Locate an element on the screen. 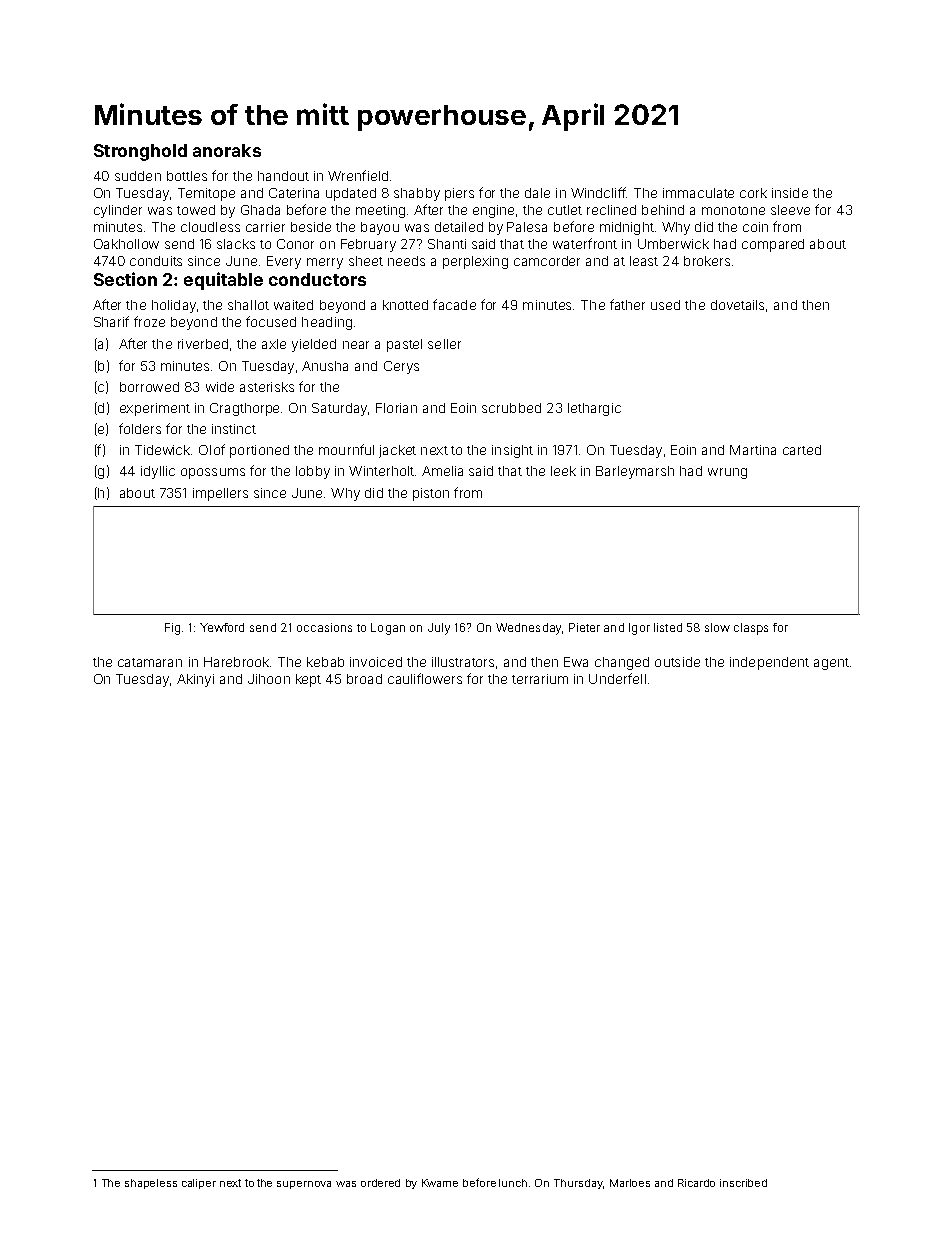 This screenshot has height=1233, width=952. Thursday is located at coordinates (578, 1184).
